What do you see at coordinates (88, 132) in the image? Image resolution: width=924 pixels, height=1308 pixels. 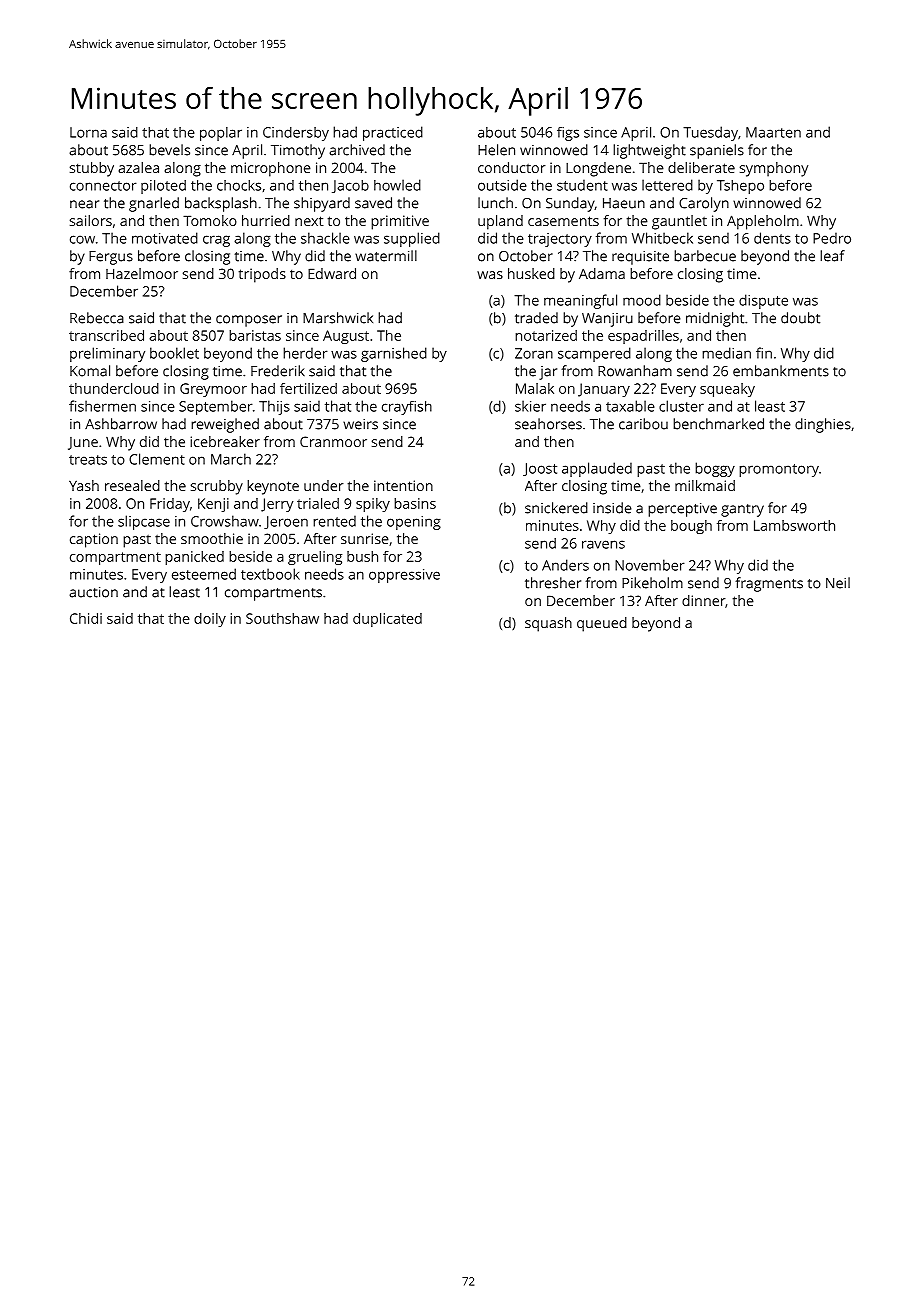 I see `Lorna` at bounding box center [88, 132].
